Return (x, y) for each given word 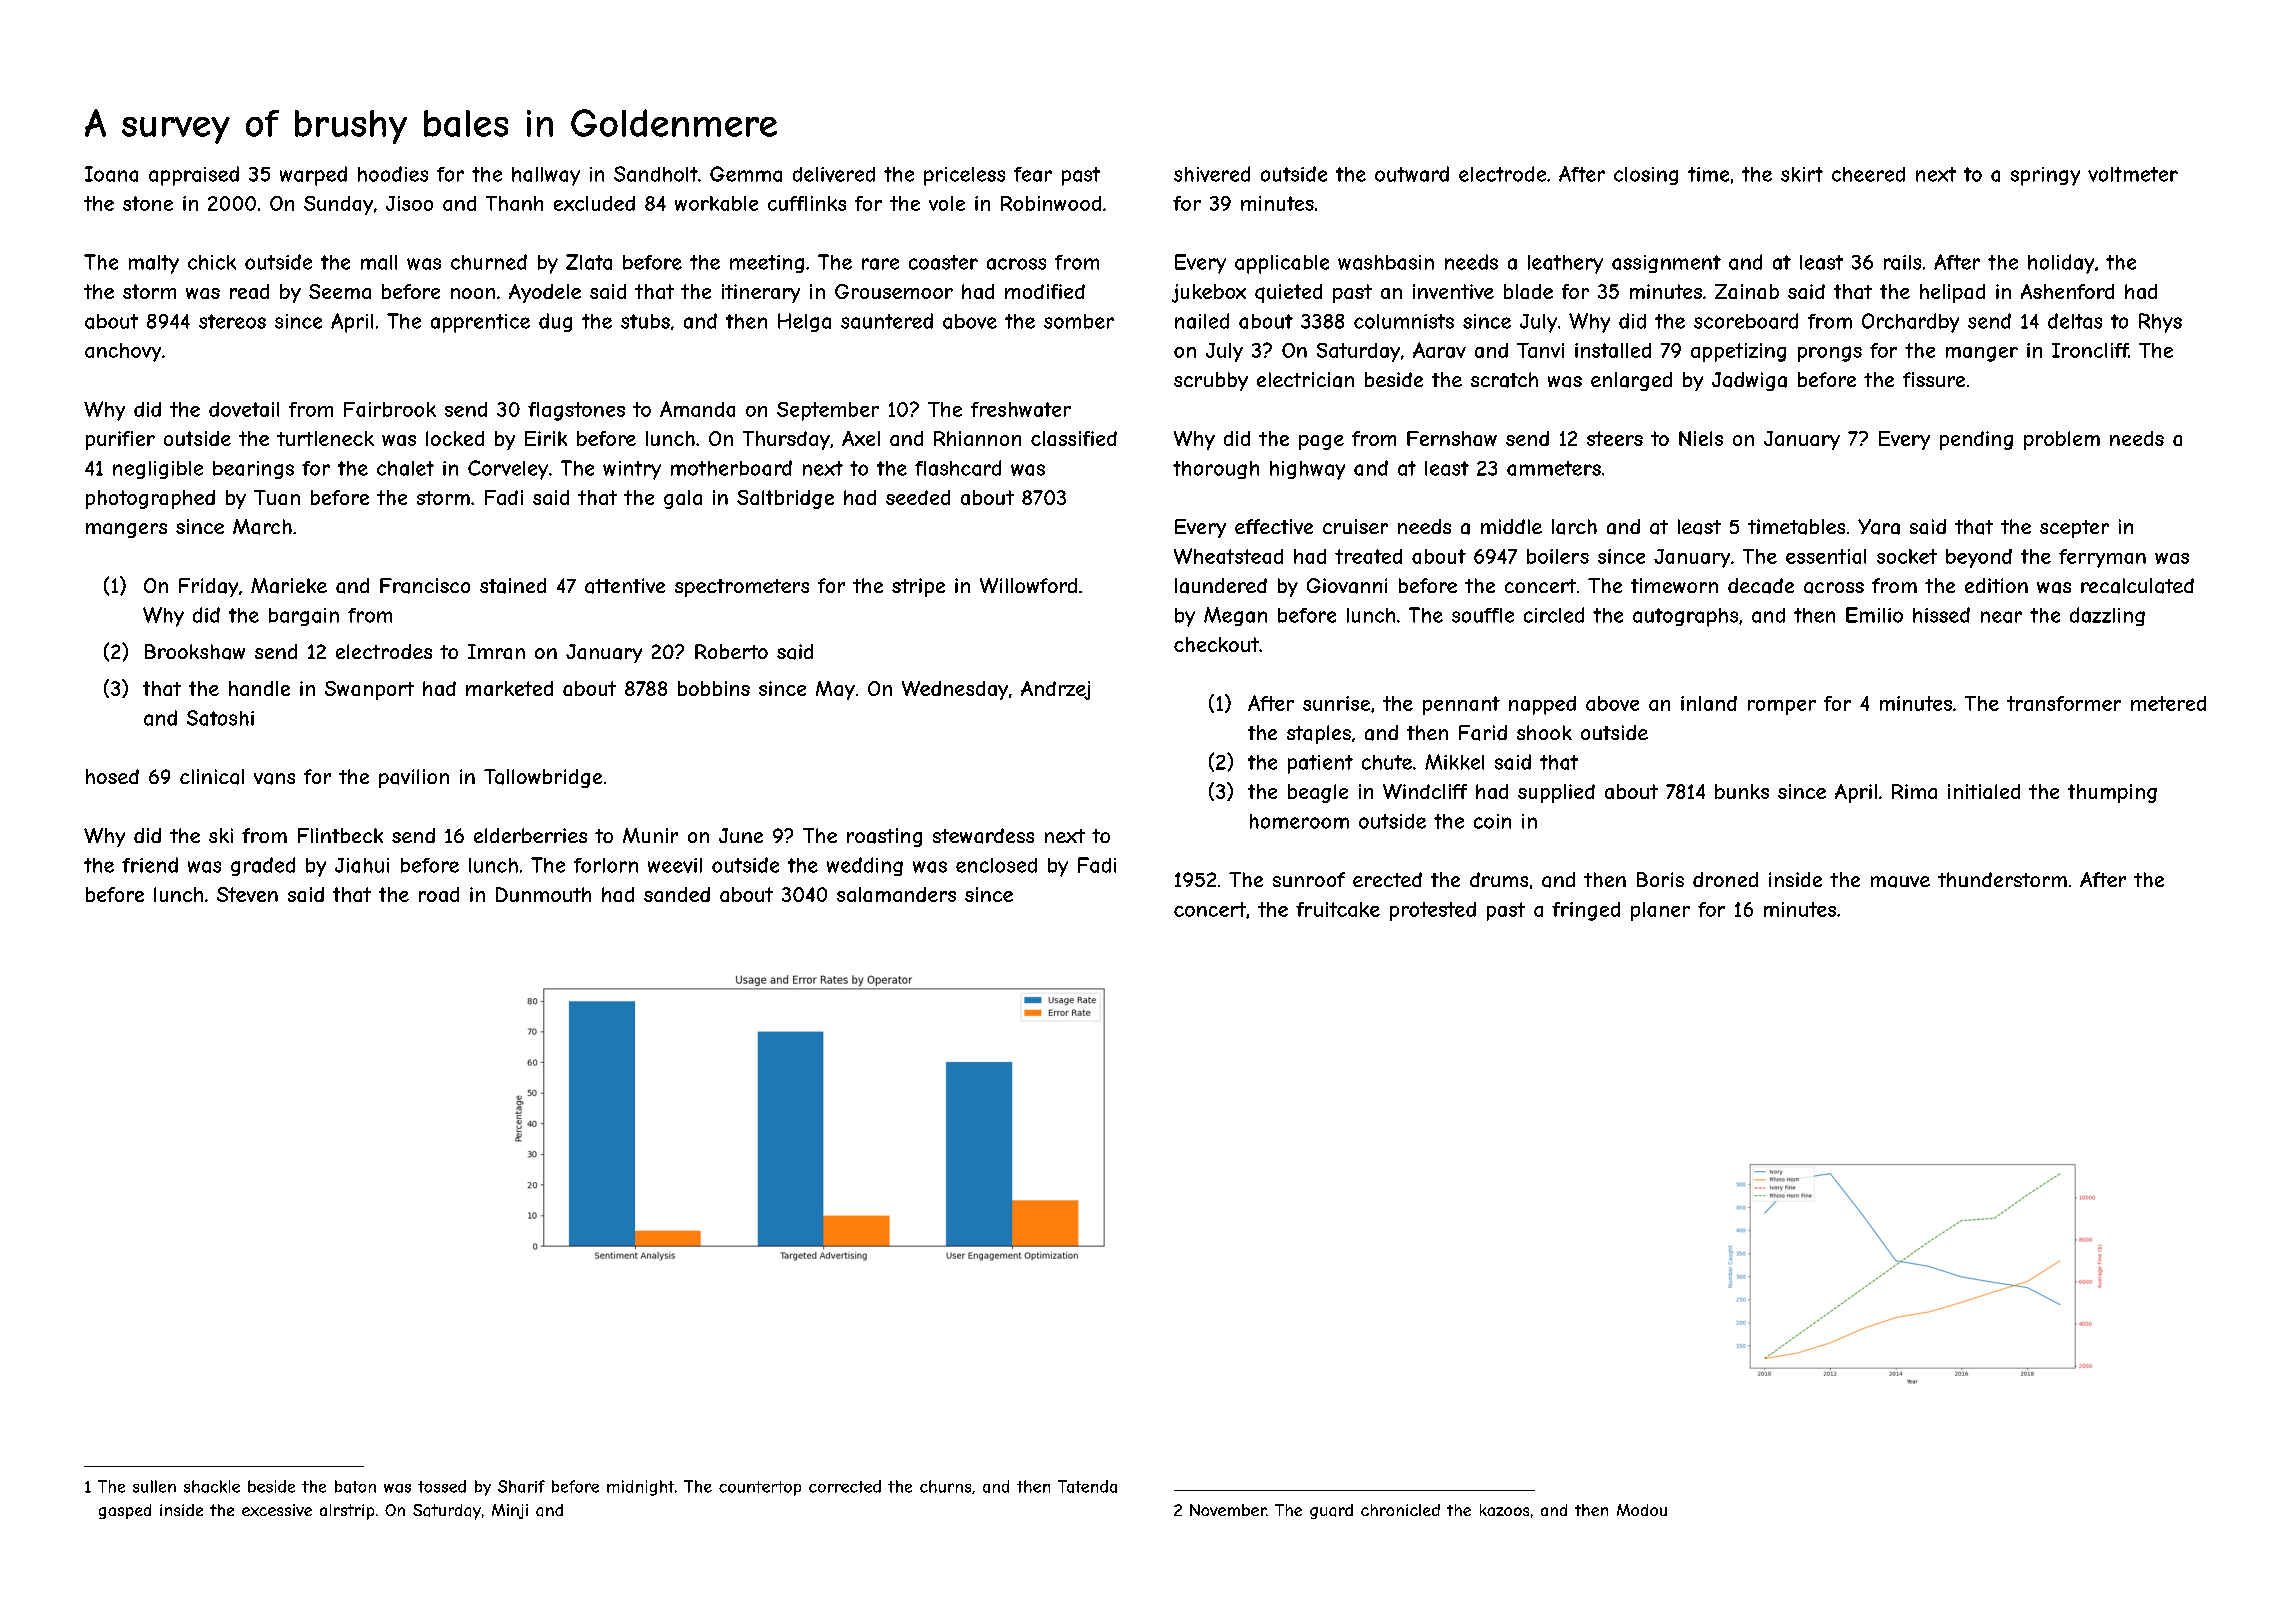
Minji (510, 1511)
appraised (194, 176)
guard (1331, 1511)
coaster (943, 262)
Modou (1642, 1510)
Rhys (2160, 323)
